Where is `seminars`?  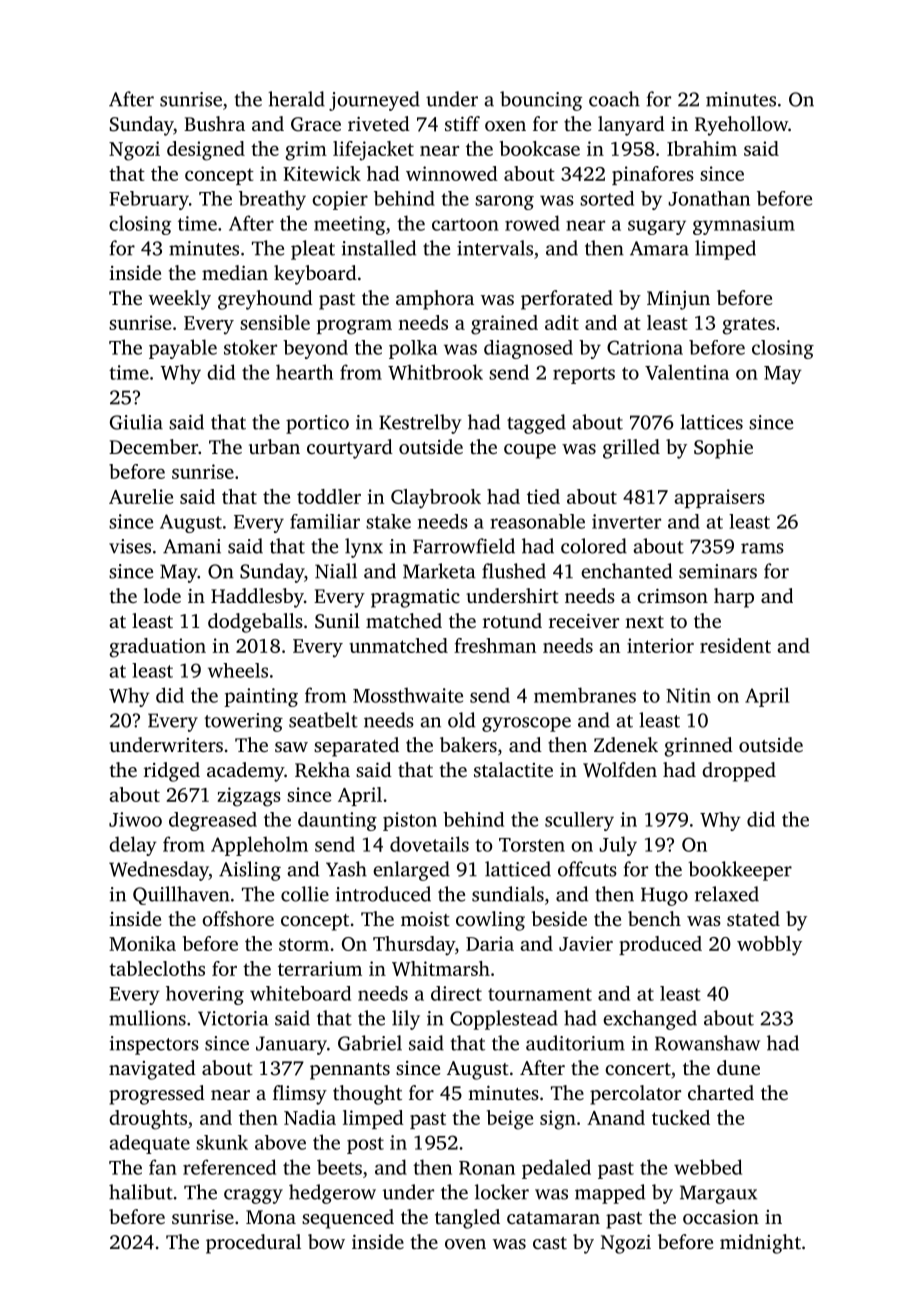 seminars is located at coordinates (718, 571).
